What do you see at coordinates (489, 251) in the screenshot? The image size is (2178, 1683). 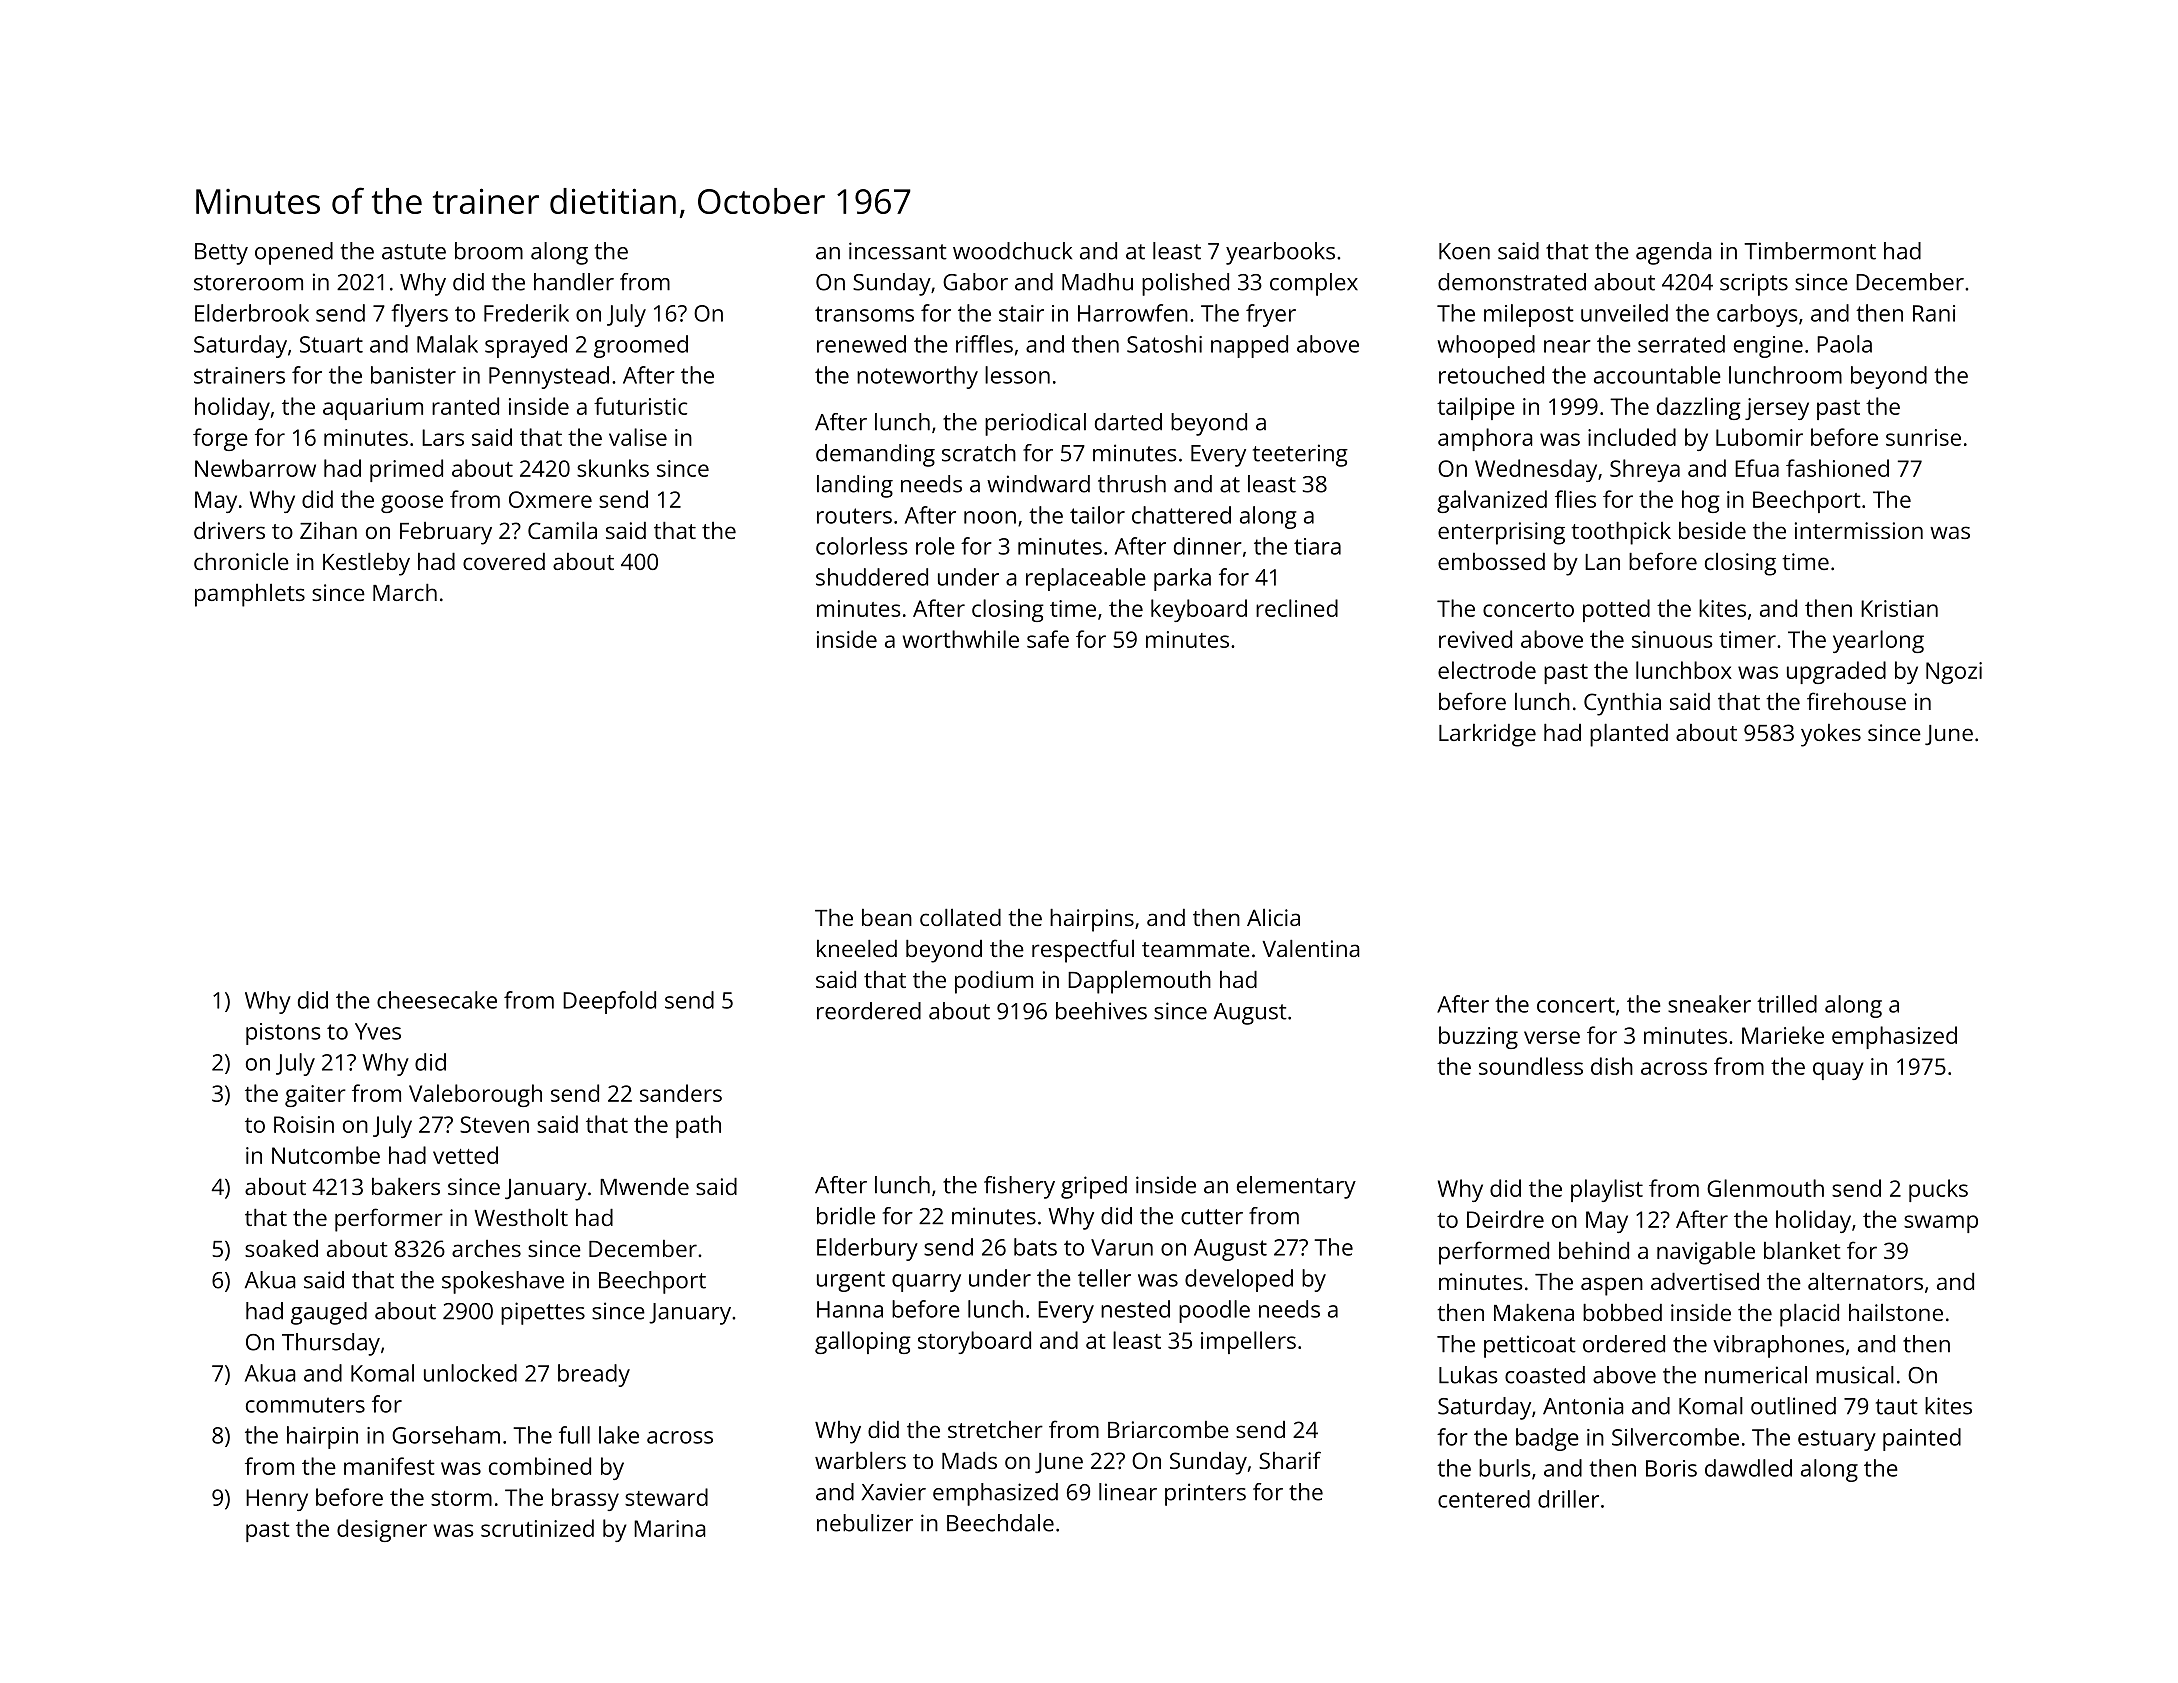 I see `broom` at bounding box center [489, 251].
